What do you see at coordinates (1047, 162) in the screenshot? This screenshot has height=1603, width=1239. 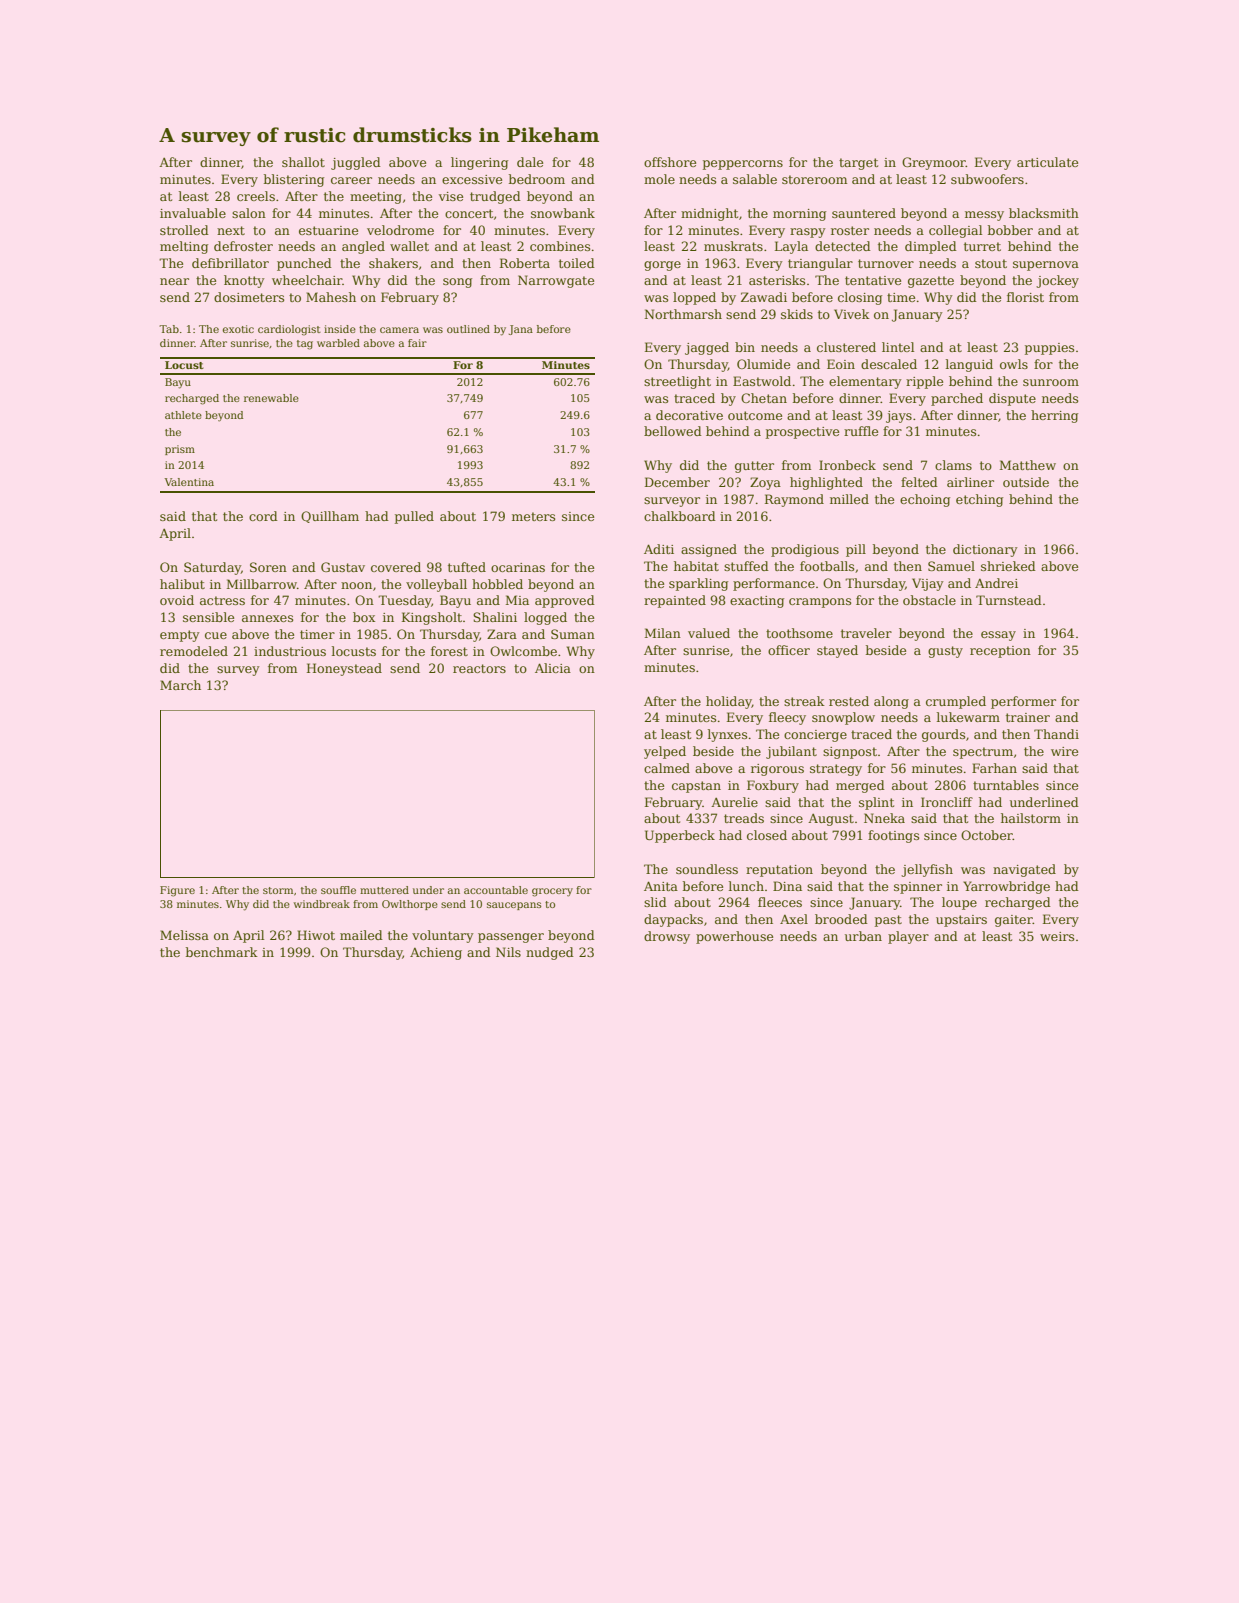 I see `articulate` at bounding box center [1047, 162].
